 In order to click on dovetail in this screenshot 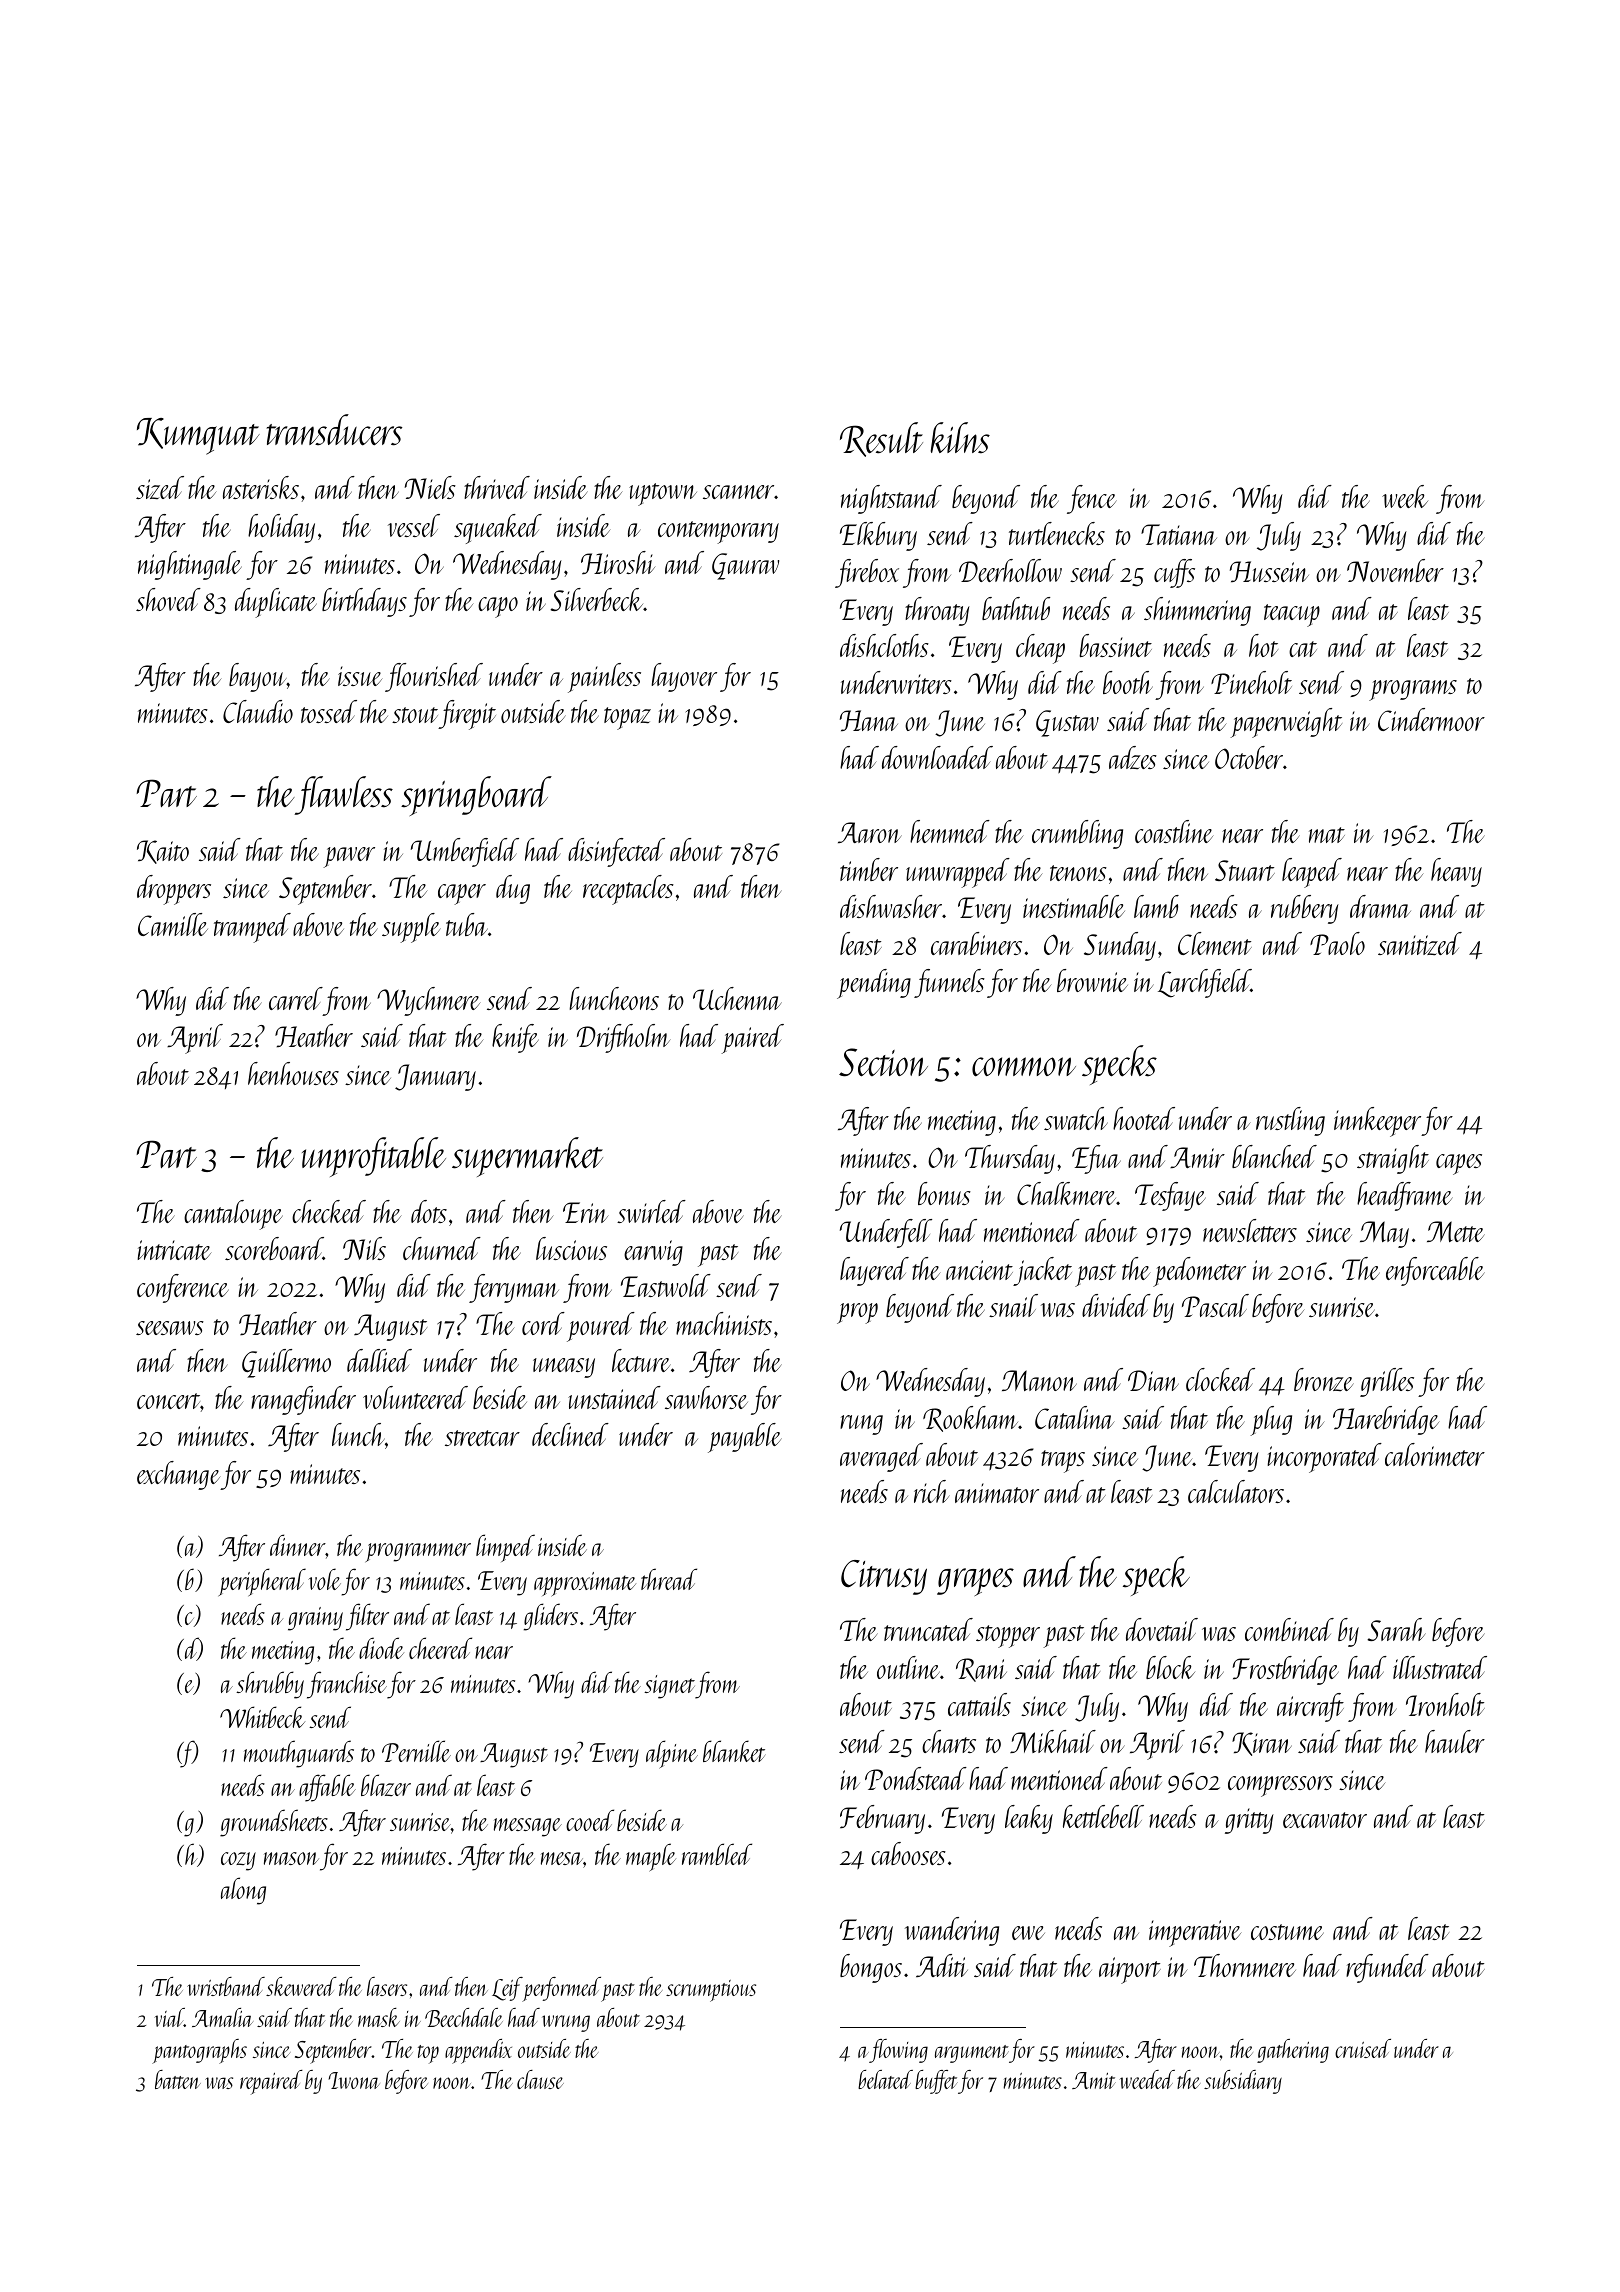, I will do `click(1162, 1629)`.
